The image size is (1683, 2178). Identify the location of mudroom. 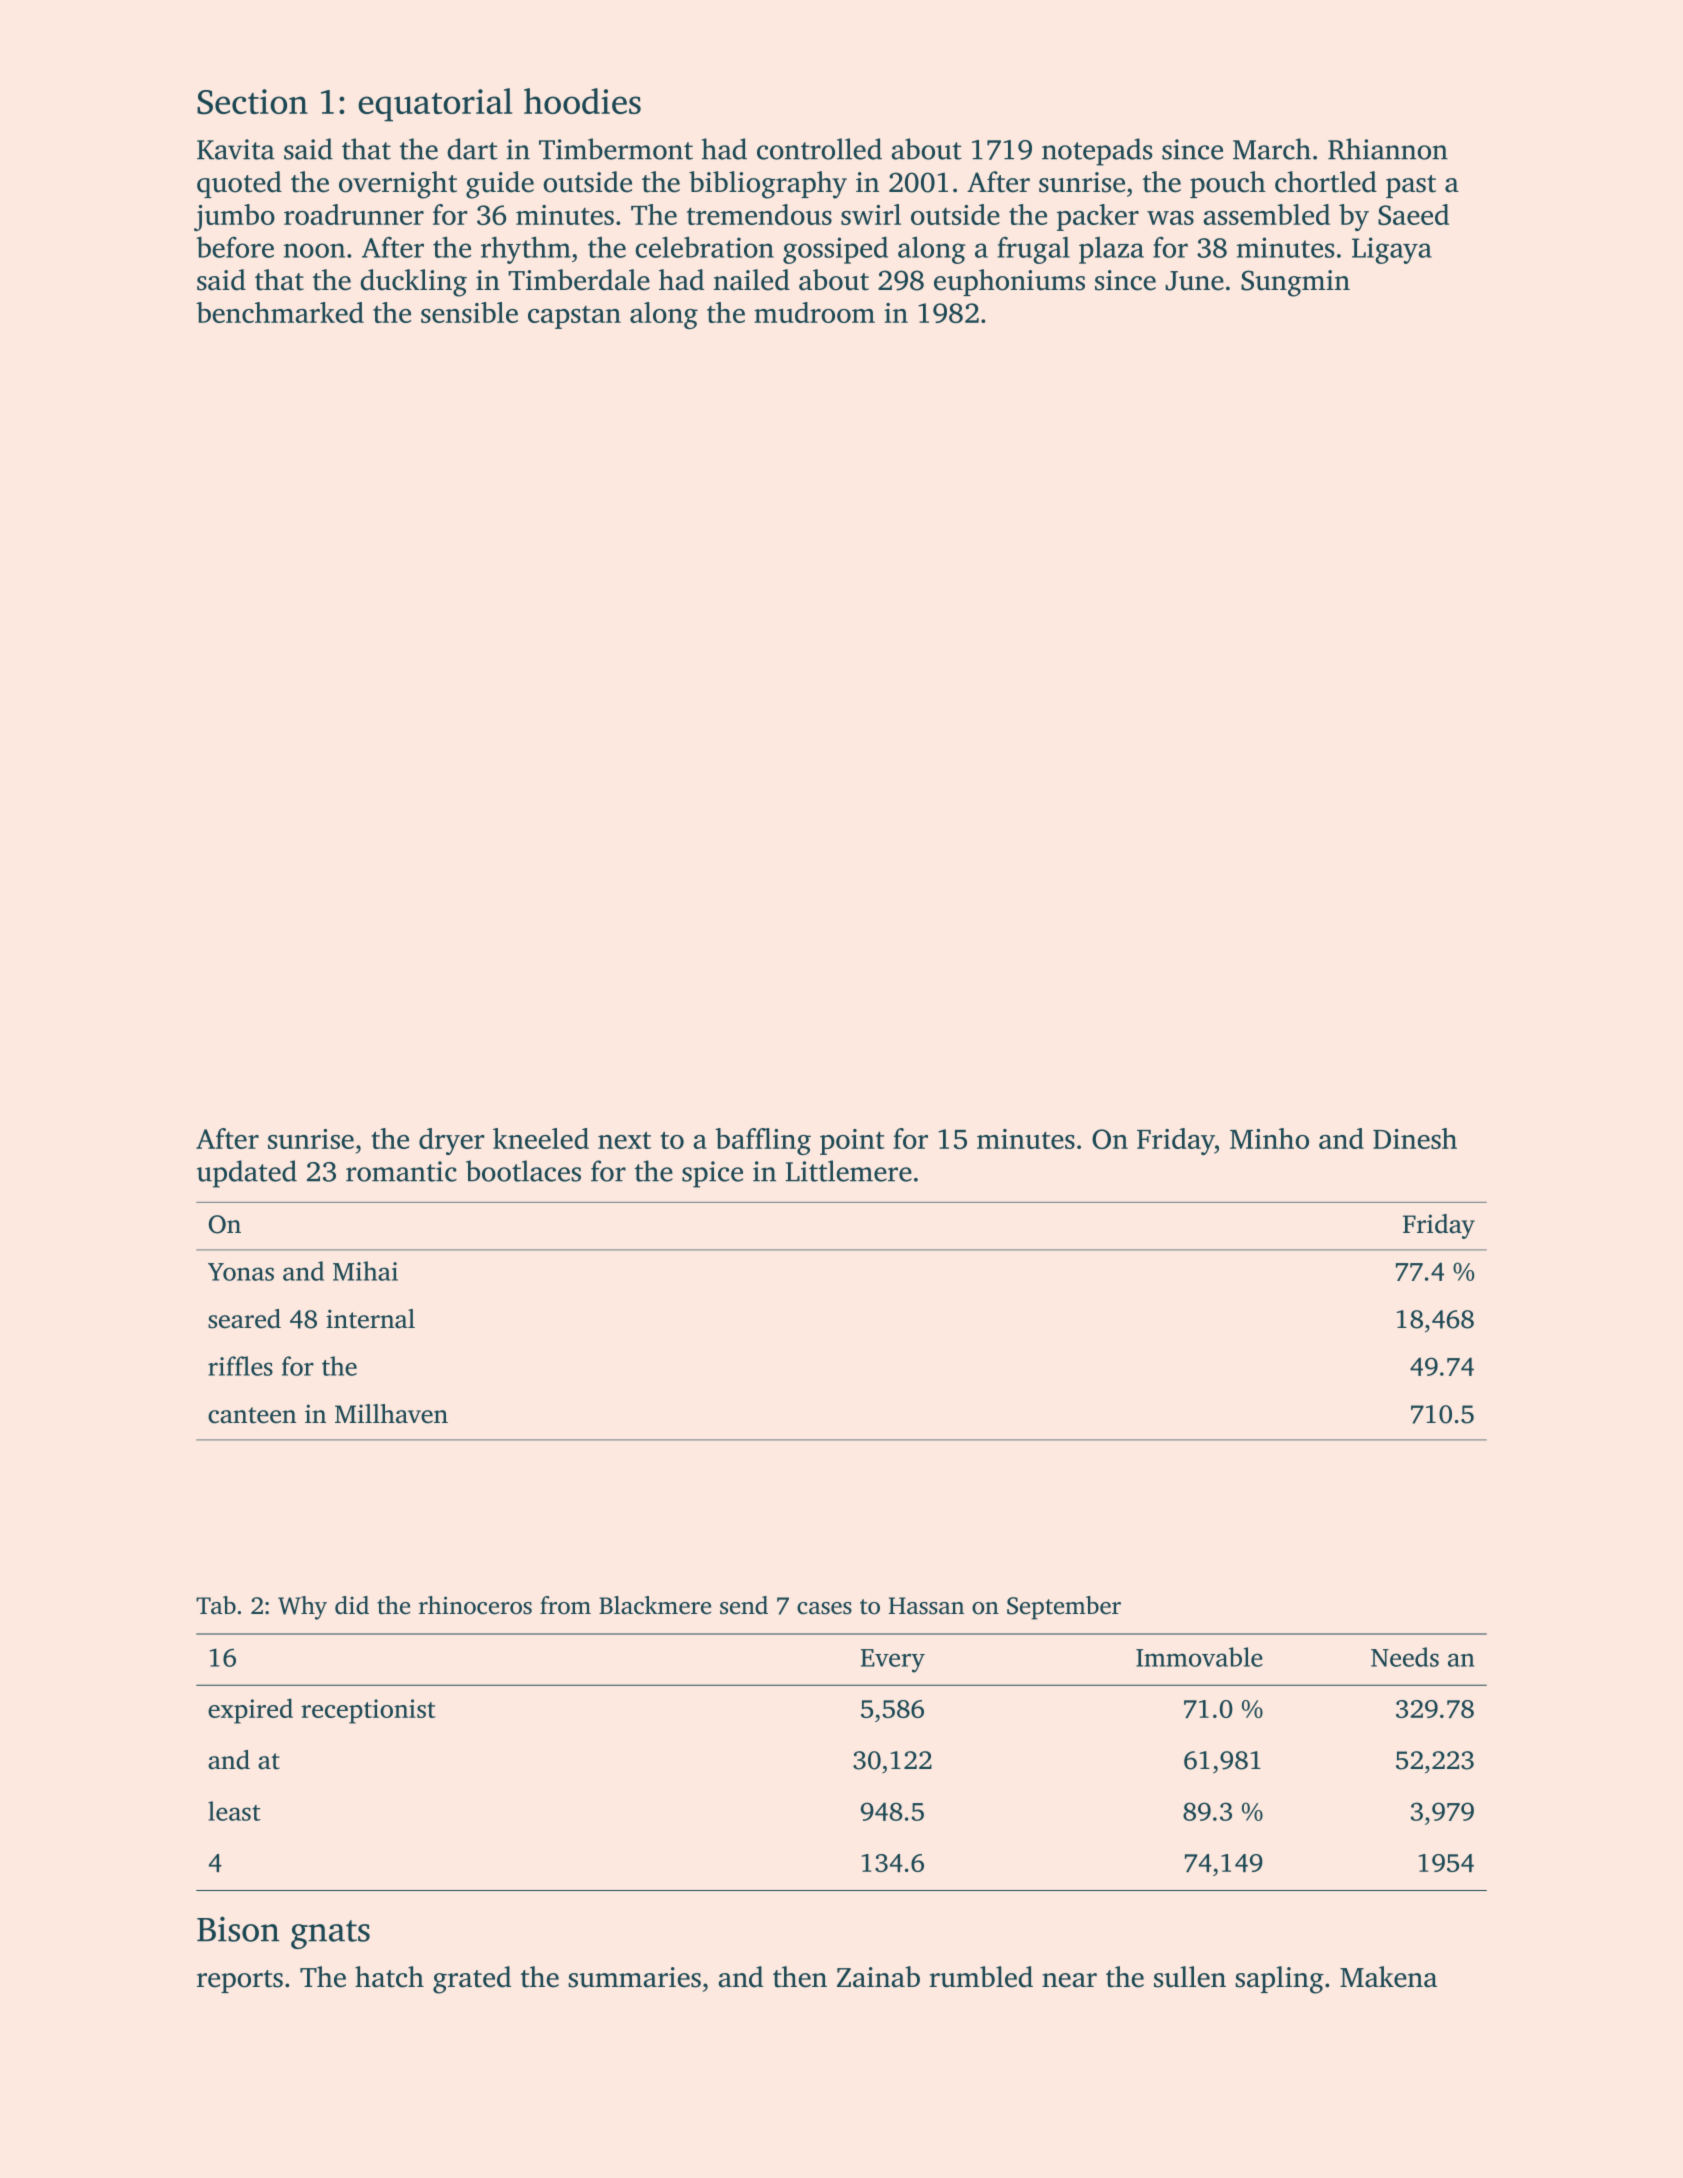
(814, 312).
